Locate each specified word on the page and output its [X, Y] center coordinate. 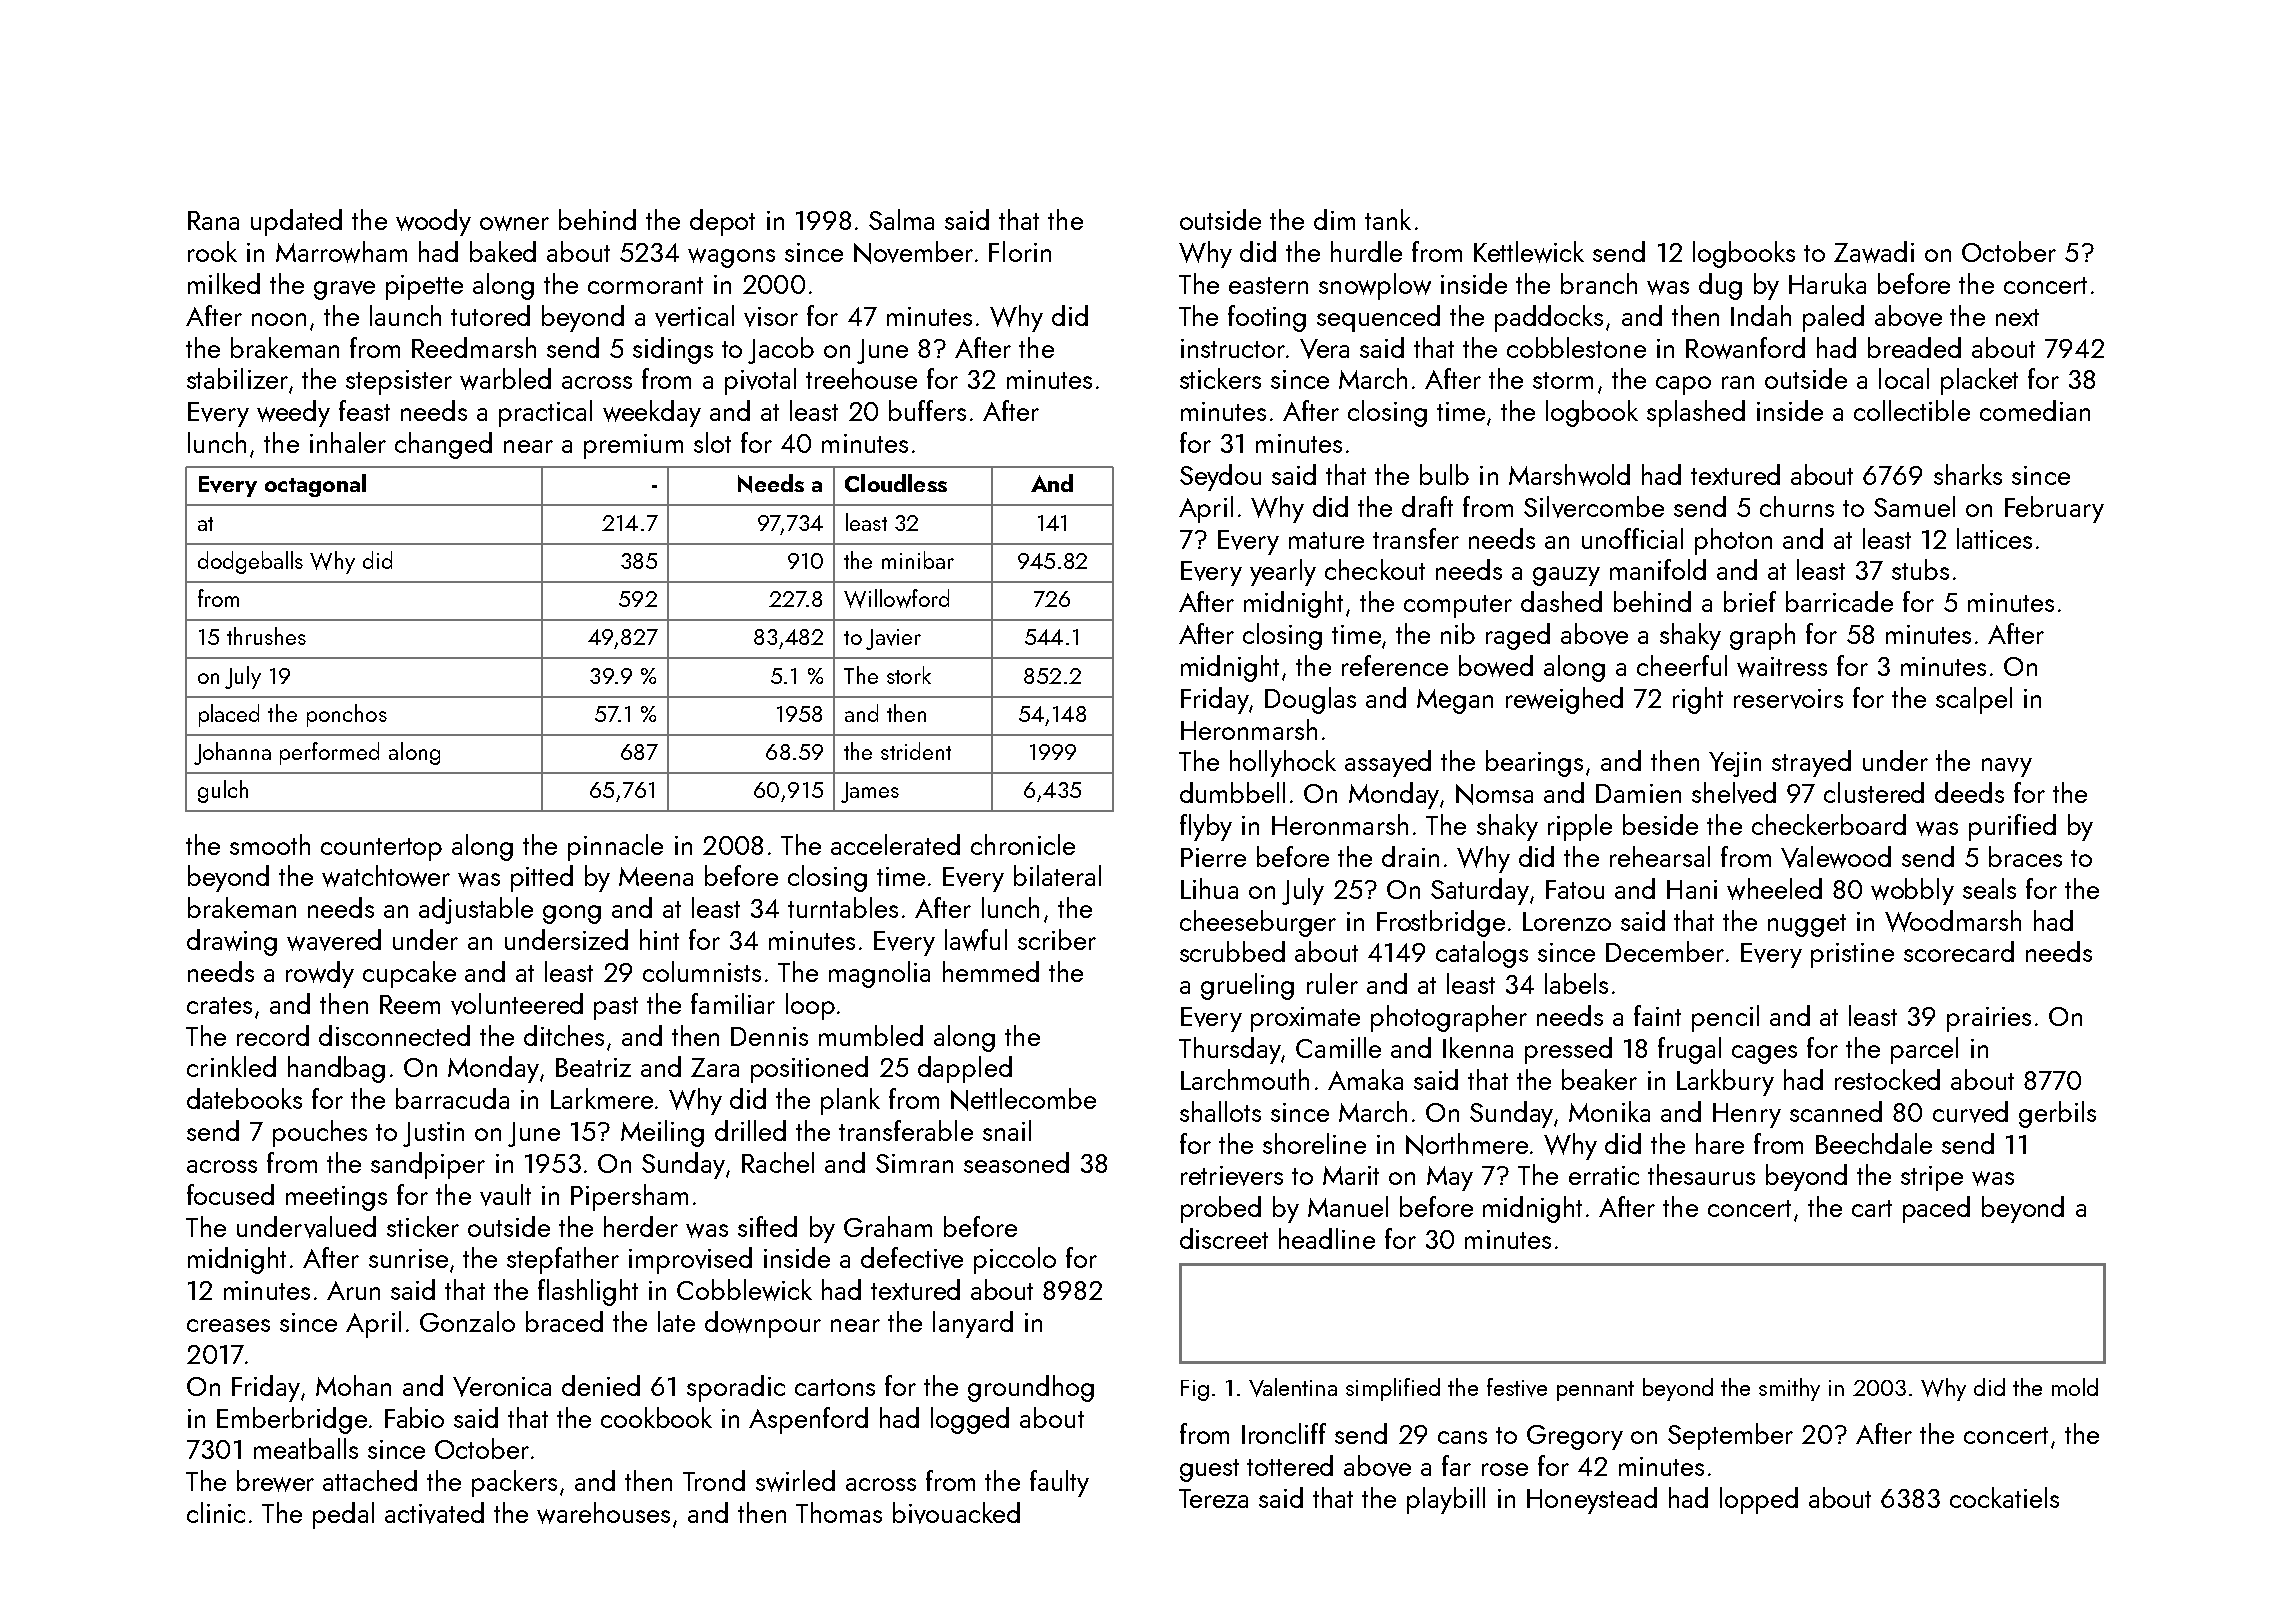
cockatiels [2004, 1497]
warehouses [603, 1513]
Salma [901, 219]
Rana [213, 220]
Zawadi [1874, 252]
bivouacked [956, 1513]
